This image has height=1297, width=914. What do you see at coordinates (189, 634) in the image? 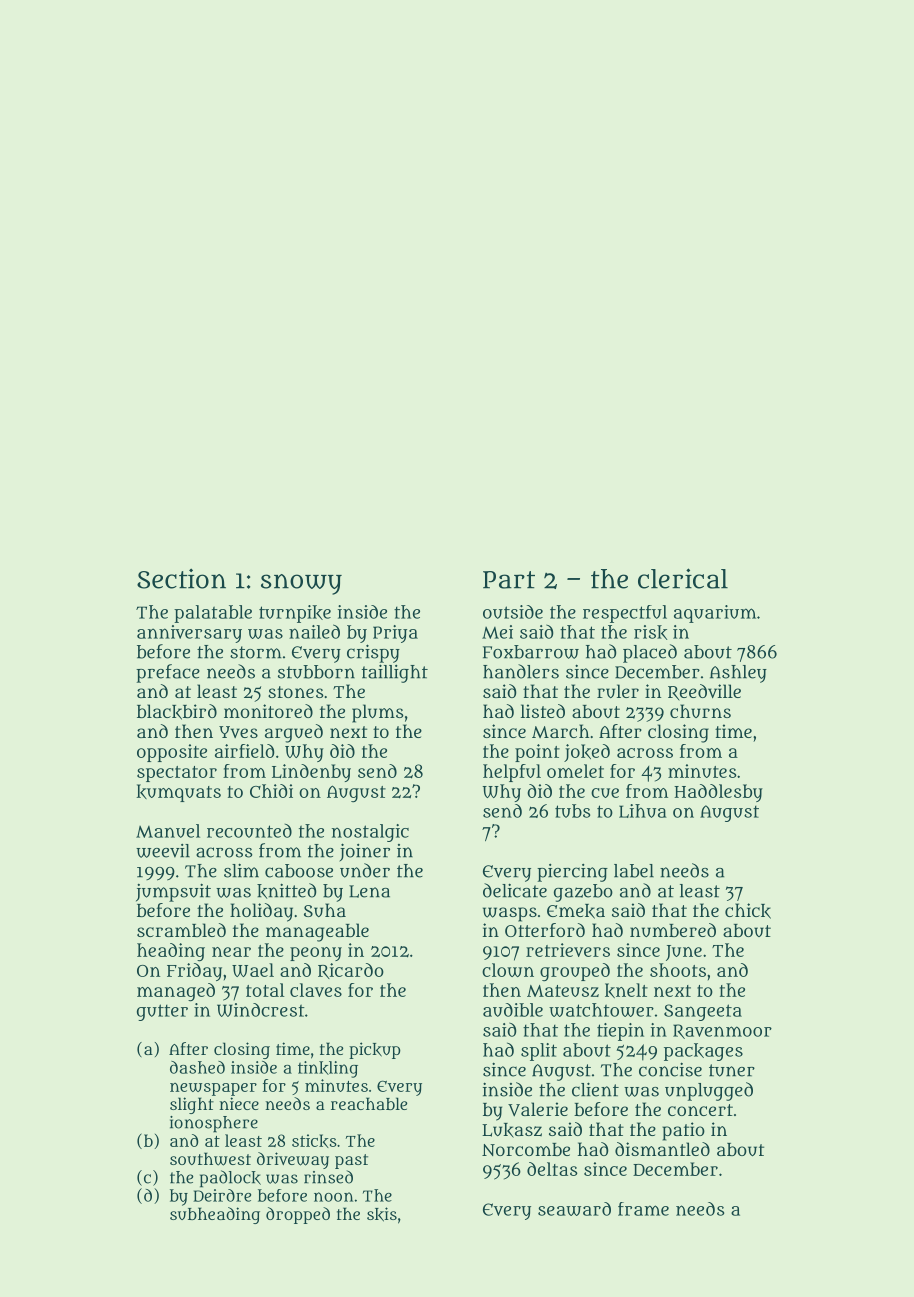
I see `anniversary` at bounding box center [189, 634].
